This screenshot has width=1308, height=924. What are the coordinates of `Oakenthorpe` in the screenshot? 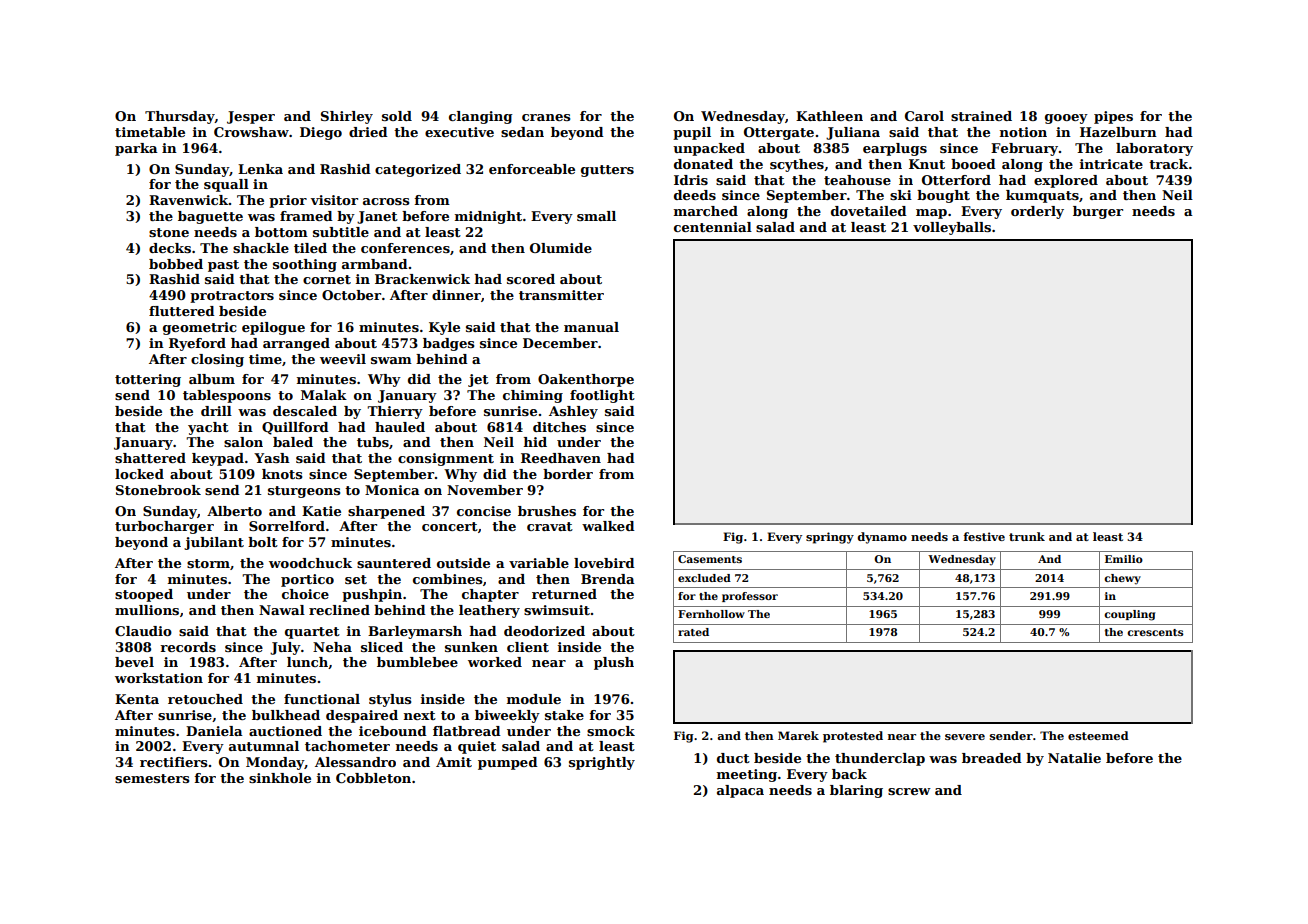 It's located at (586, 380).
